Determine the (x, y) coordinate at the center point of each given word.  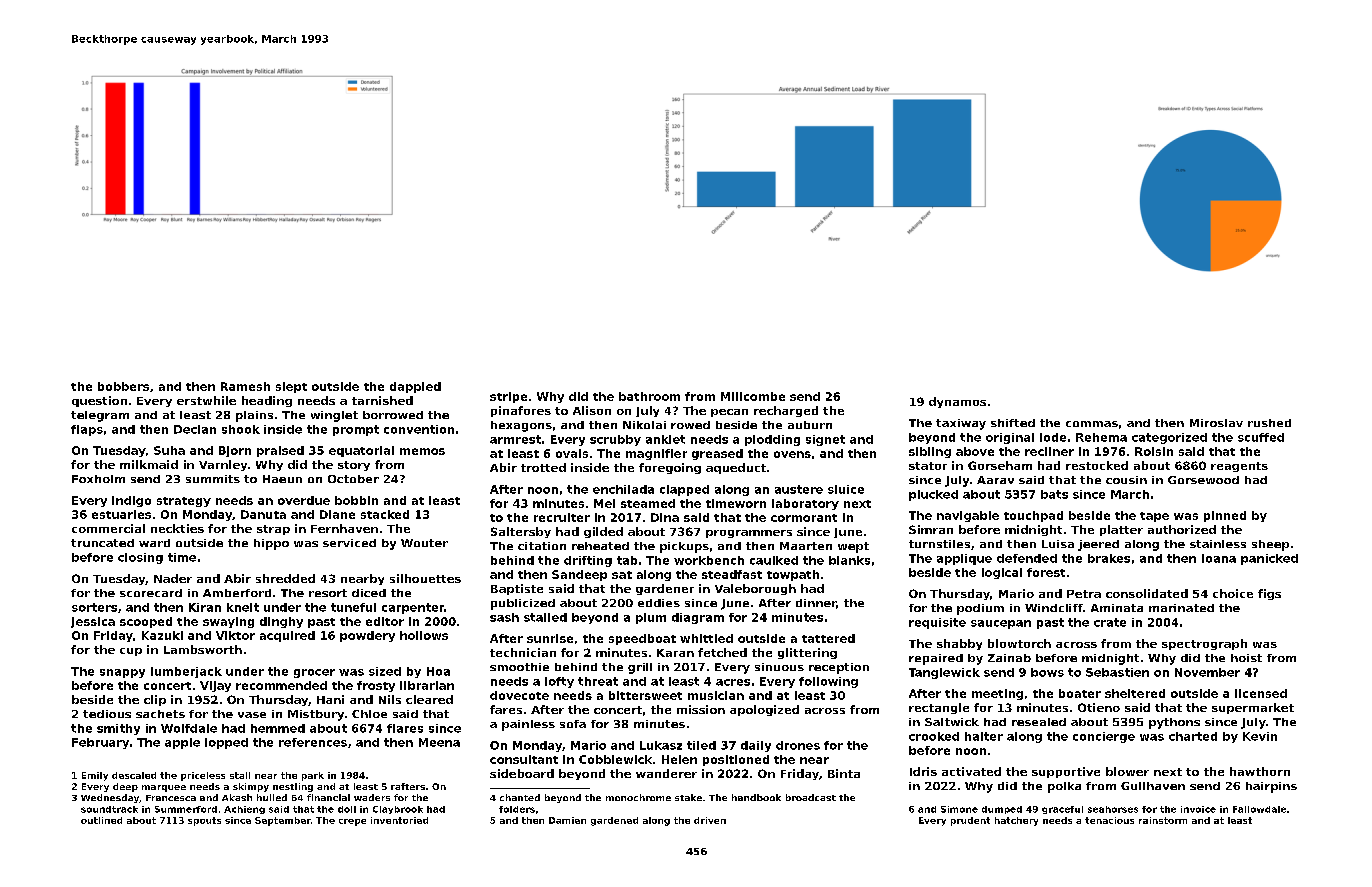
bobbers (123, 386)
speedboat (642, 639)
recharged (786, 411)
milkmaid (149, 464)
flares (405, 728)
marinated (1181, 608)
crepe (352, 822)
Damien (567, 820)
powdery (367, 636)
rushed (1269, 423)
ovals (572, 453)
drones (798, 745)
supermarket (1253, 708)
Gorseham (1000, 465)
